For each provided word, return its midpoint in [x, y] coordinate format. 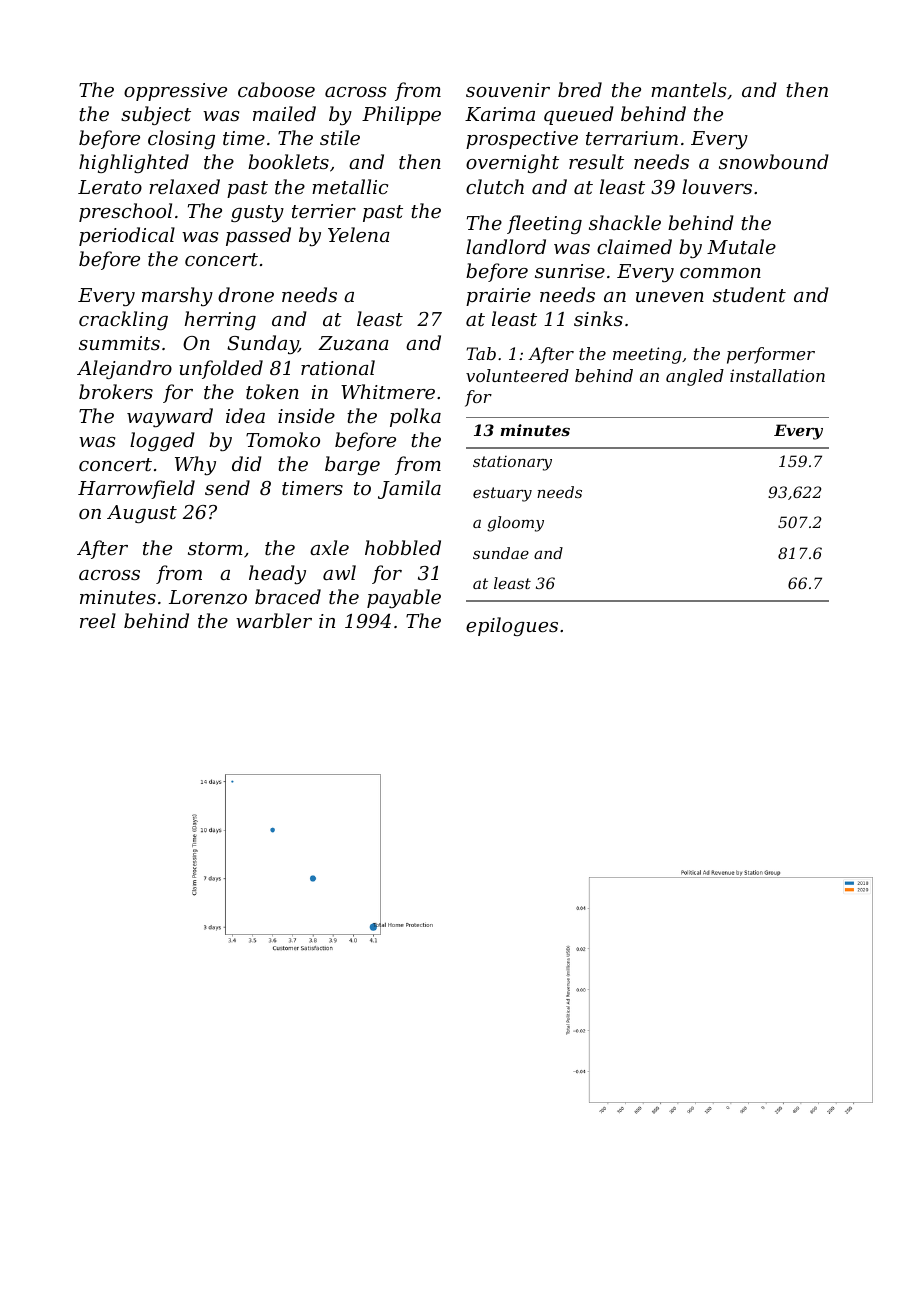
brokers [116, 391]
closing [181, 139]
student [749, 294]
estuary [502, 494]
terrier [324, 211]
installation [777, 375]
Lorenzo [208, 597]
